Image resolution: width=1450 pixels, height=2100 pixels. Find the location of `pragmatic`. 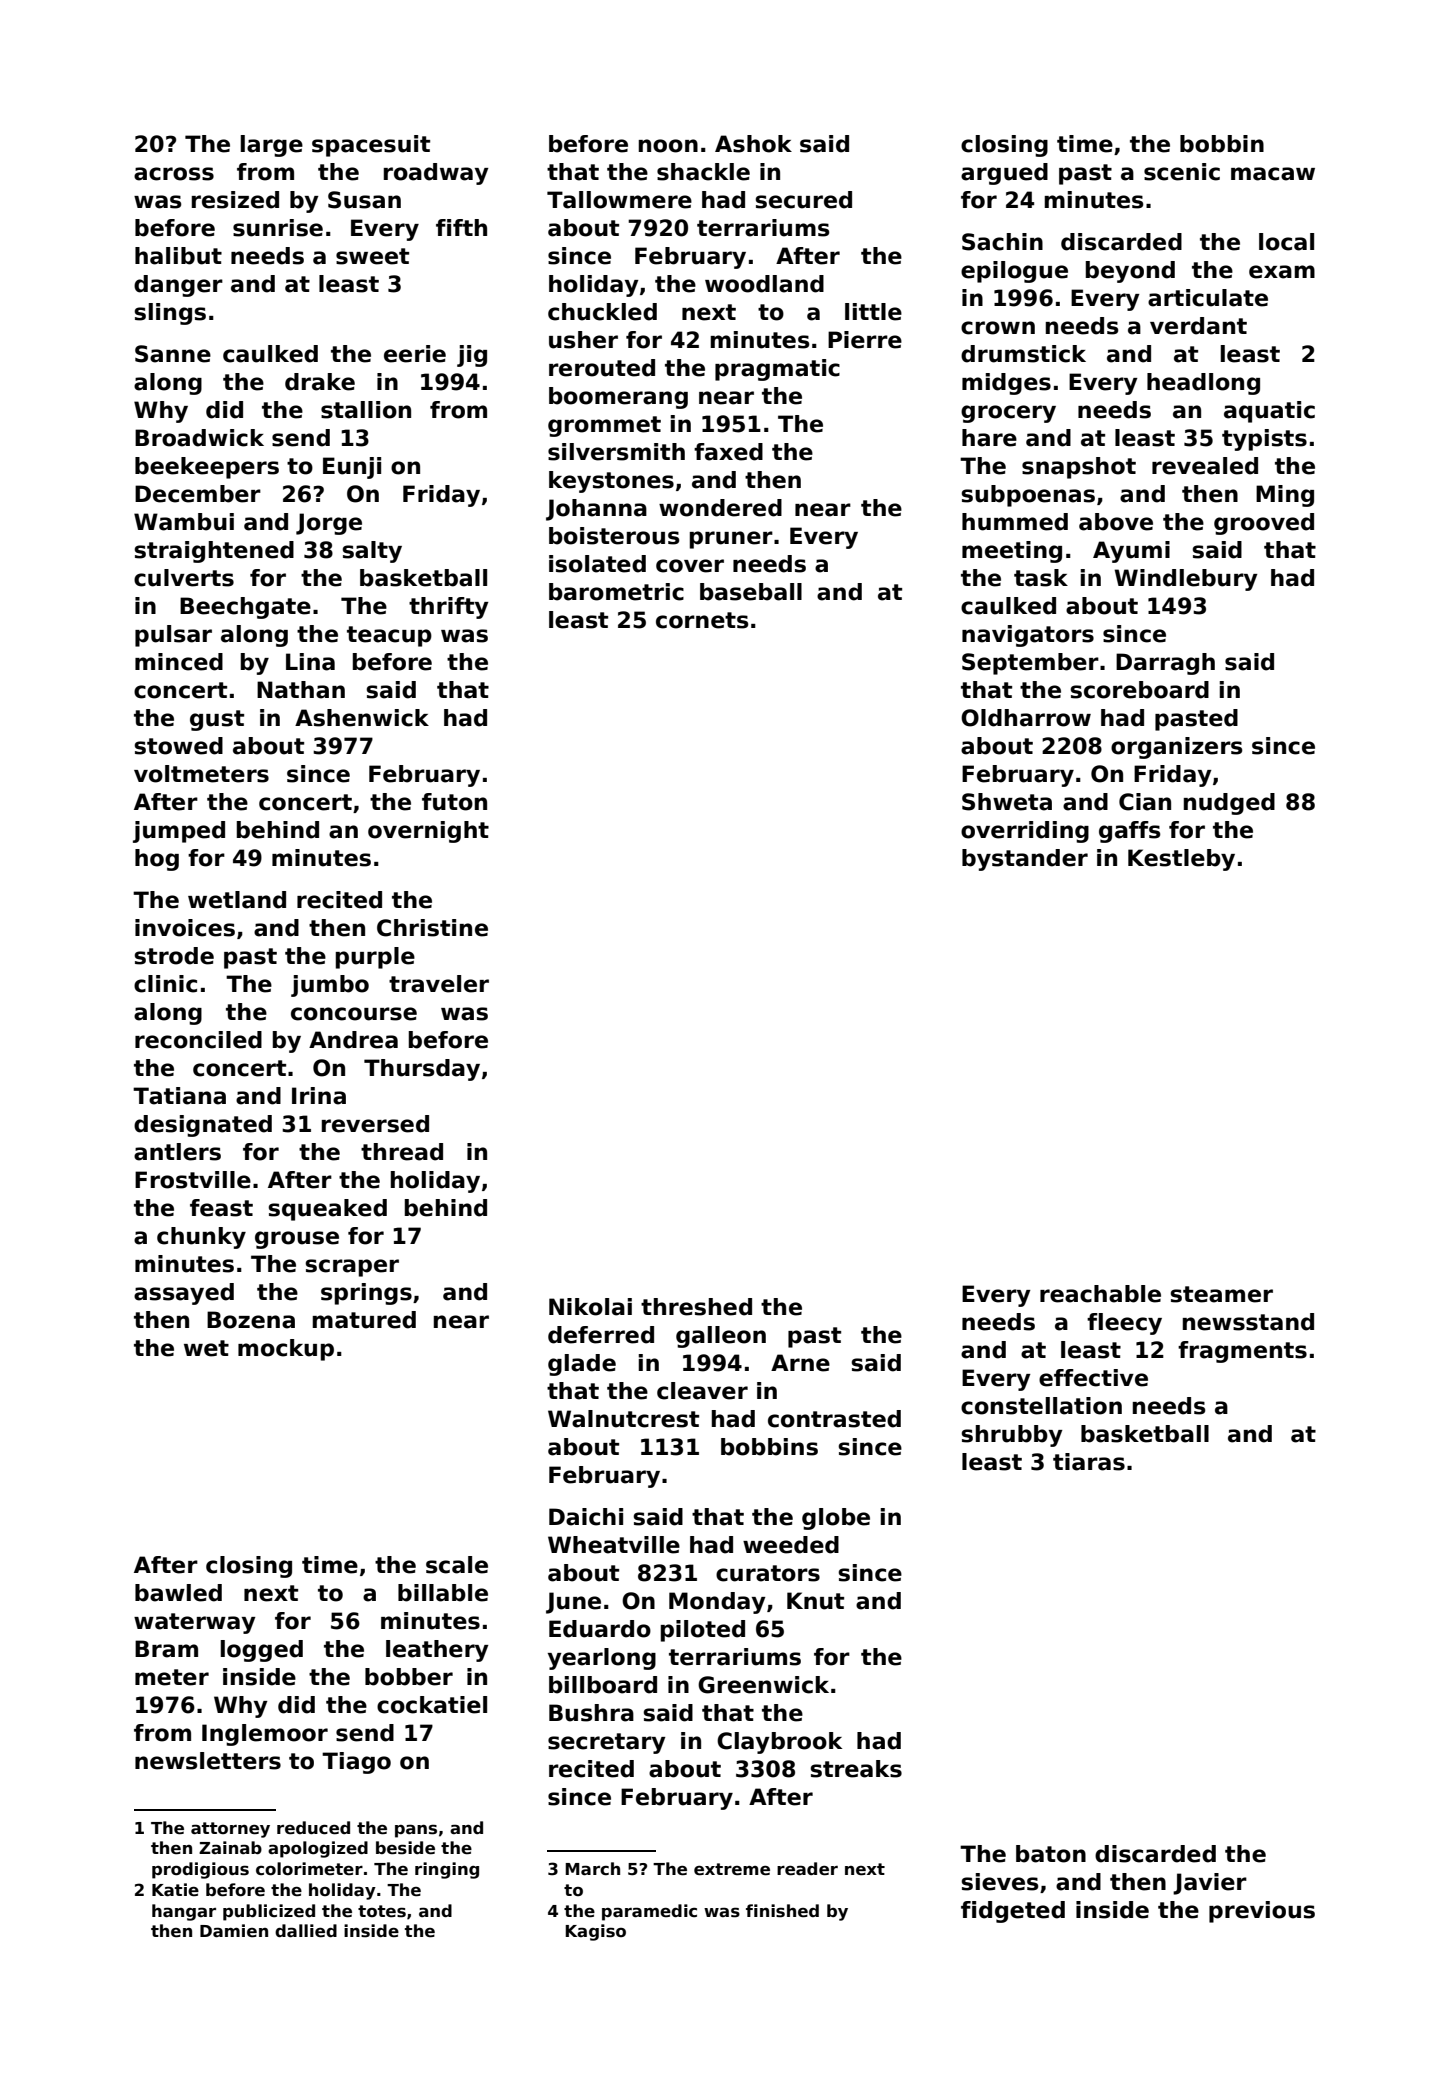

pragmatic is located at coordinates (777, 370).
